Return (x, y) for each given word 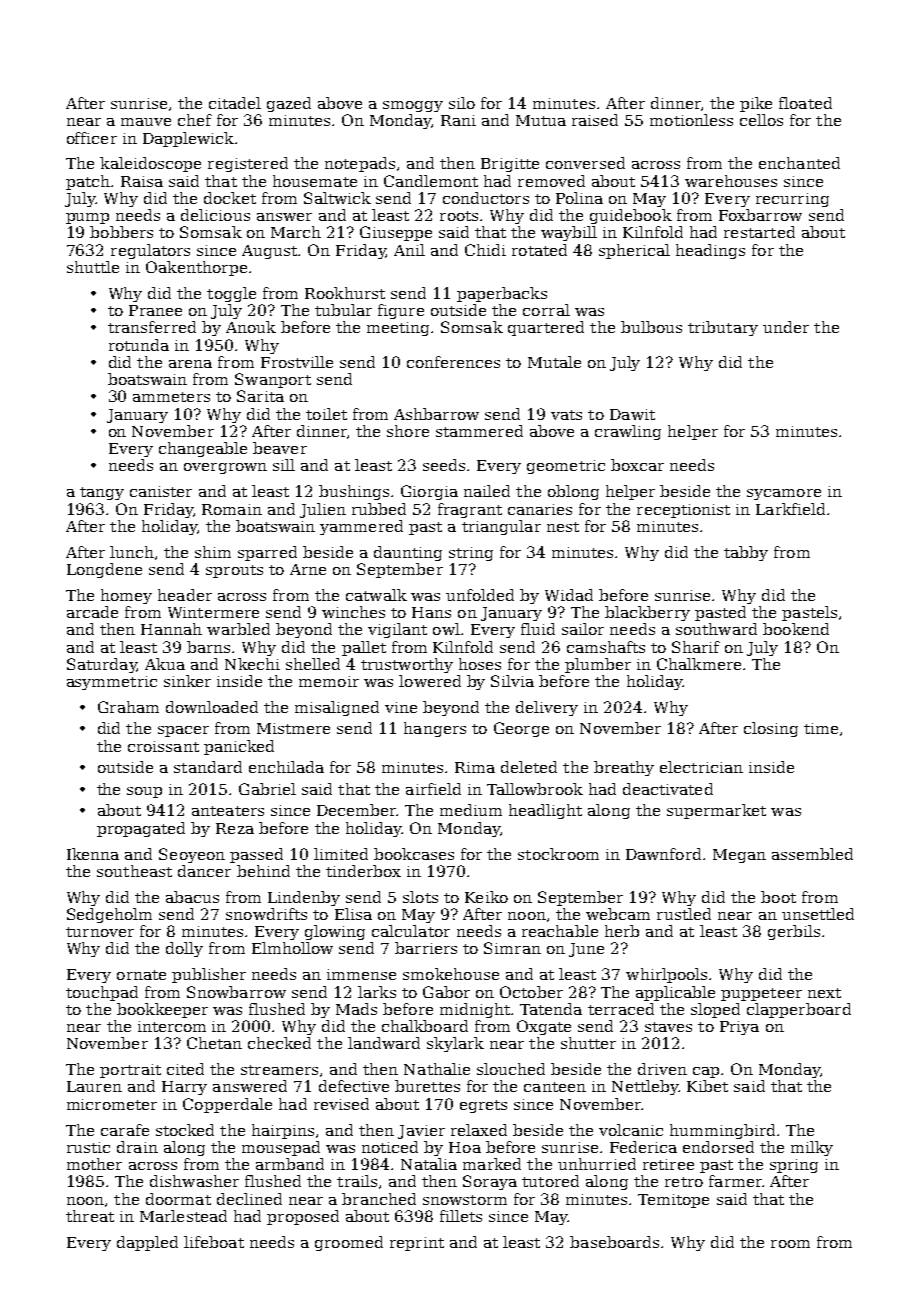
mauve (146, 122)
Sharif (696, 647)
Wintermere (213, 612)
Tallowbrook (535, 789)
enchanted (799, 163)
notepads (360, 164)
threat (90, 1216)
